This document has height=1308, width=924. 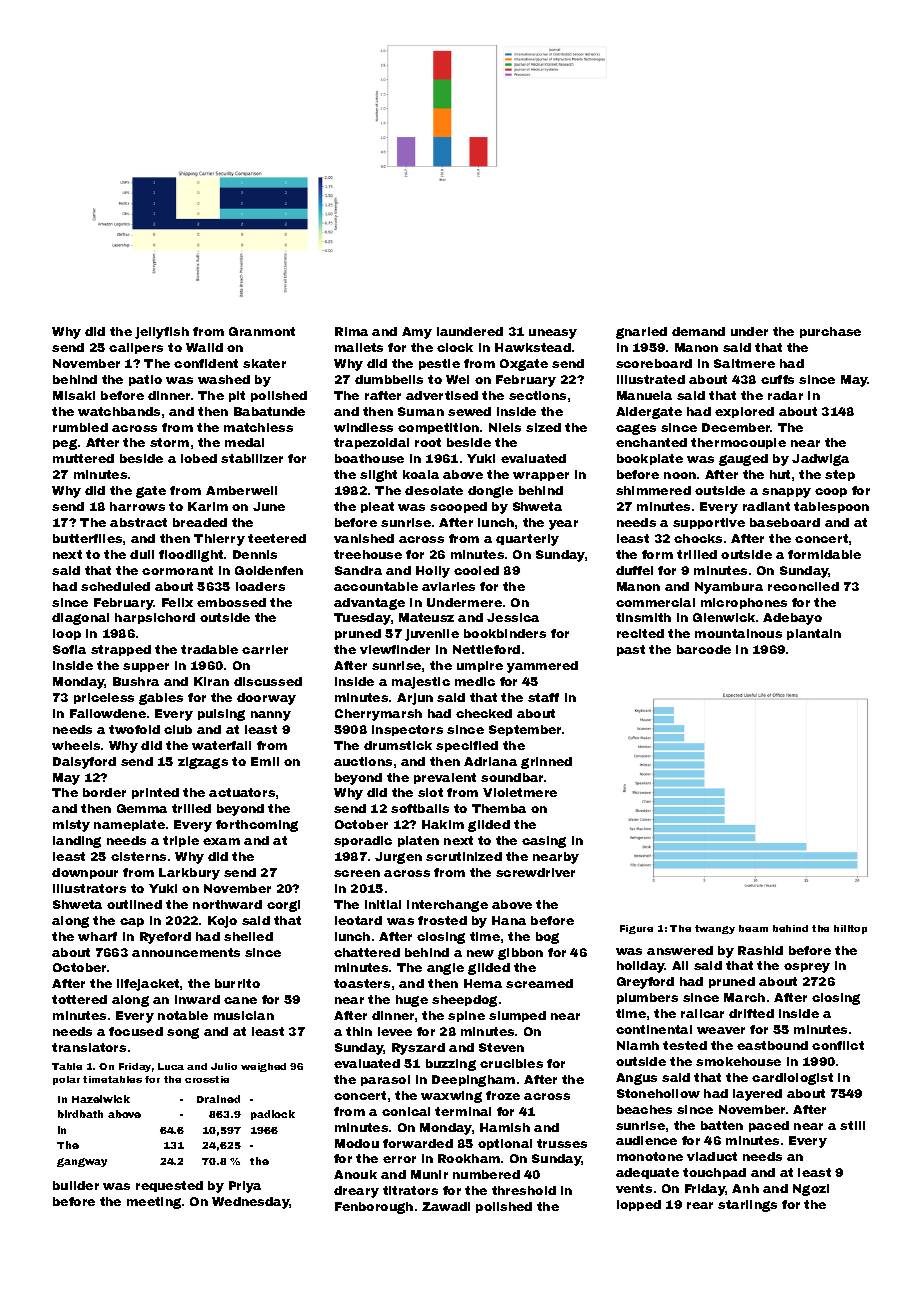 What do you see at coordinates (650, 1156) in the document?
I see `monotone` at bounding box center [650, 1156].
